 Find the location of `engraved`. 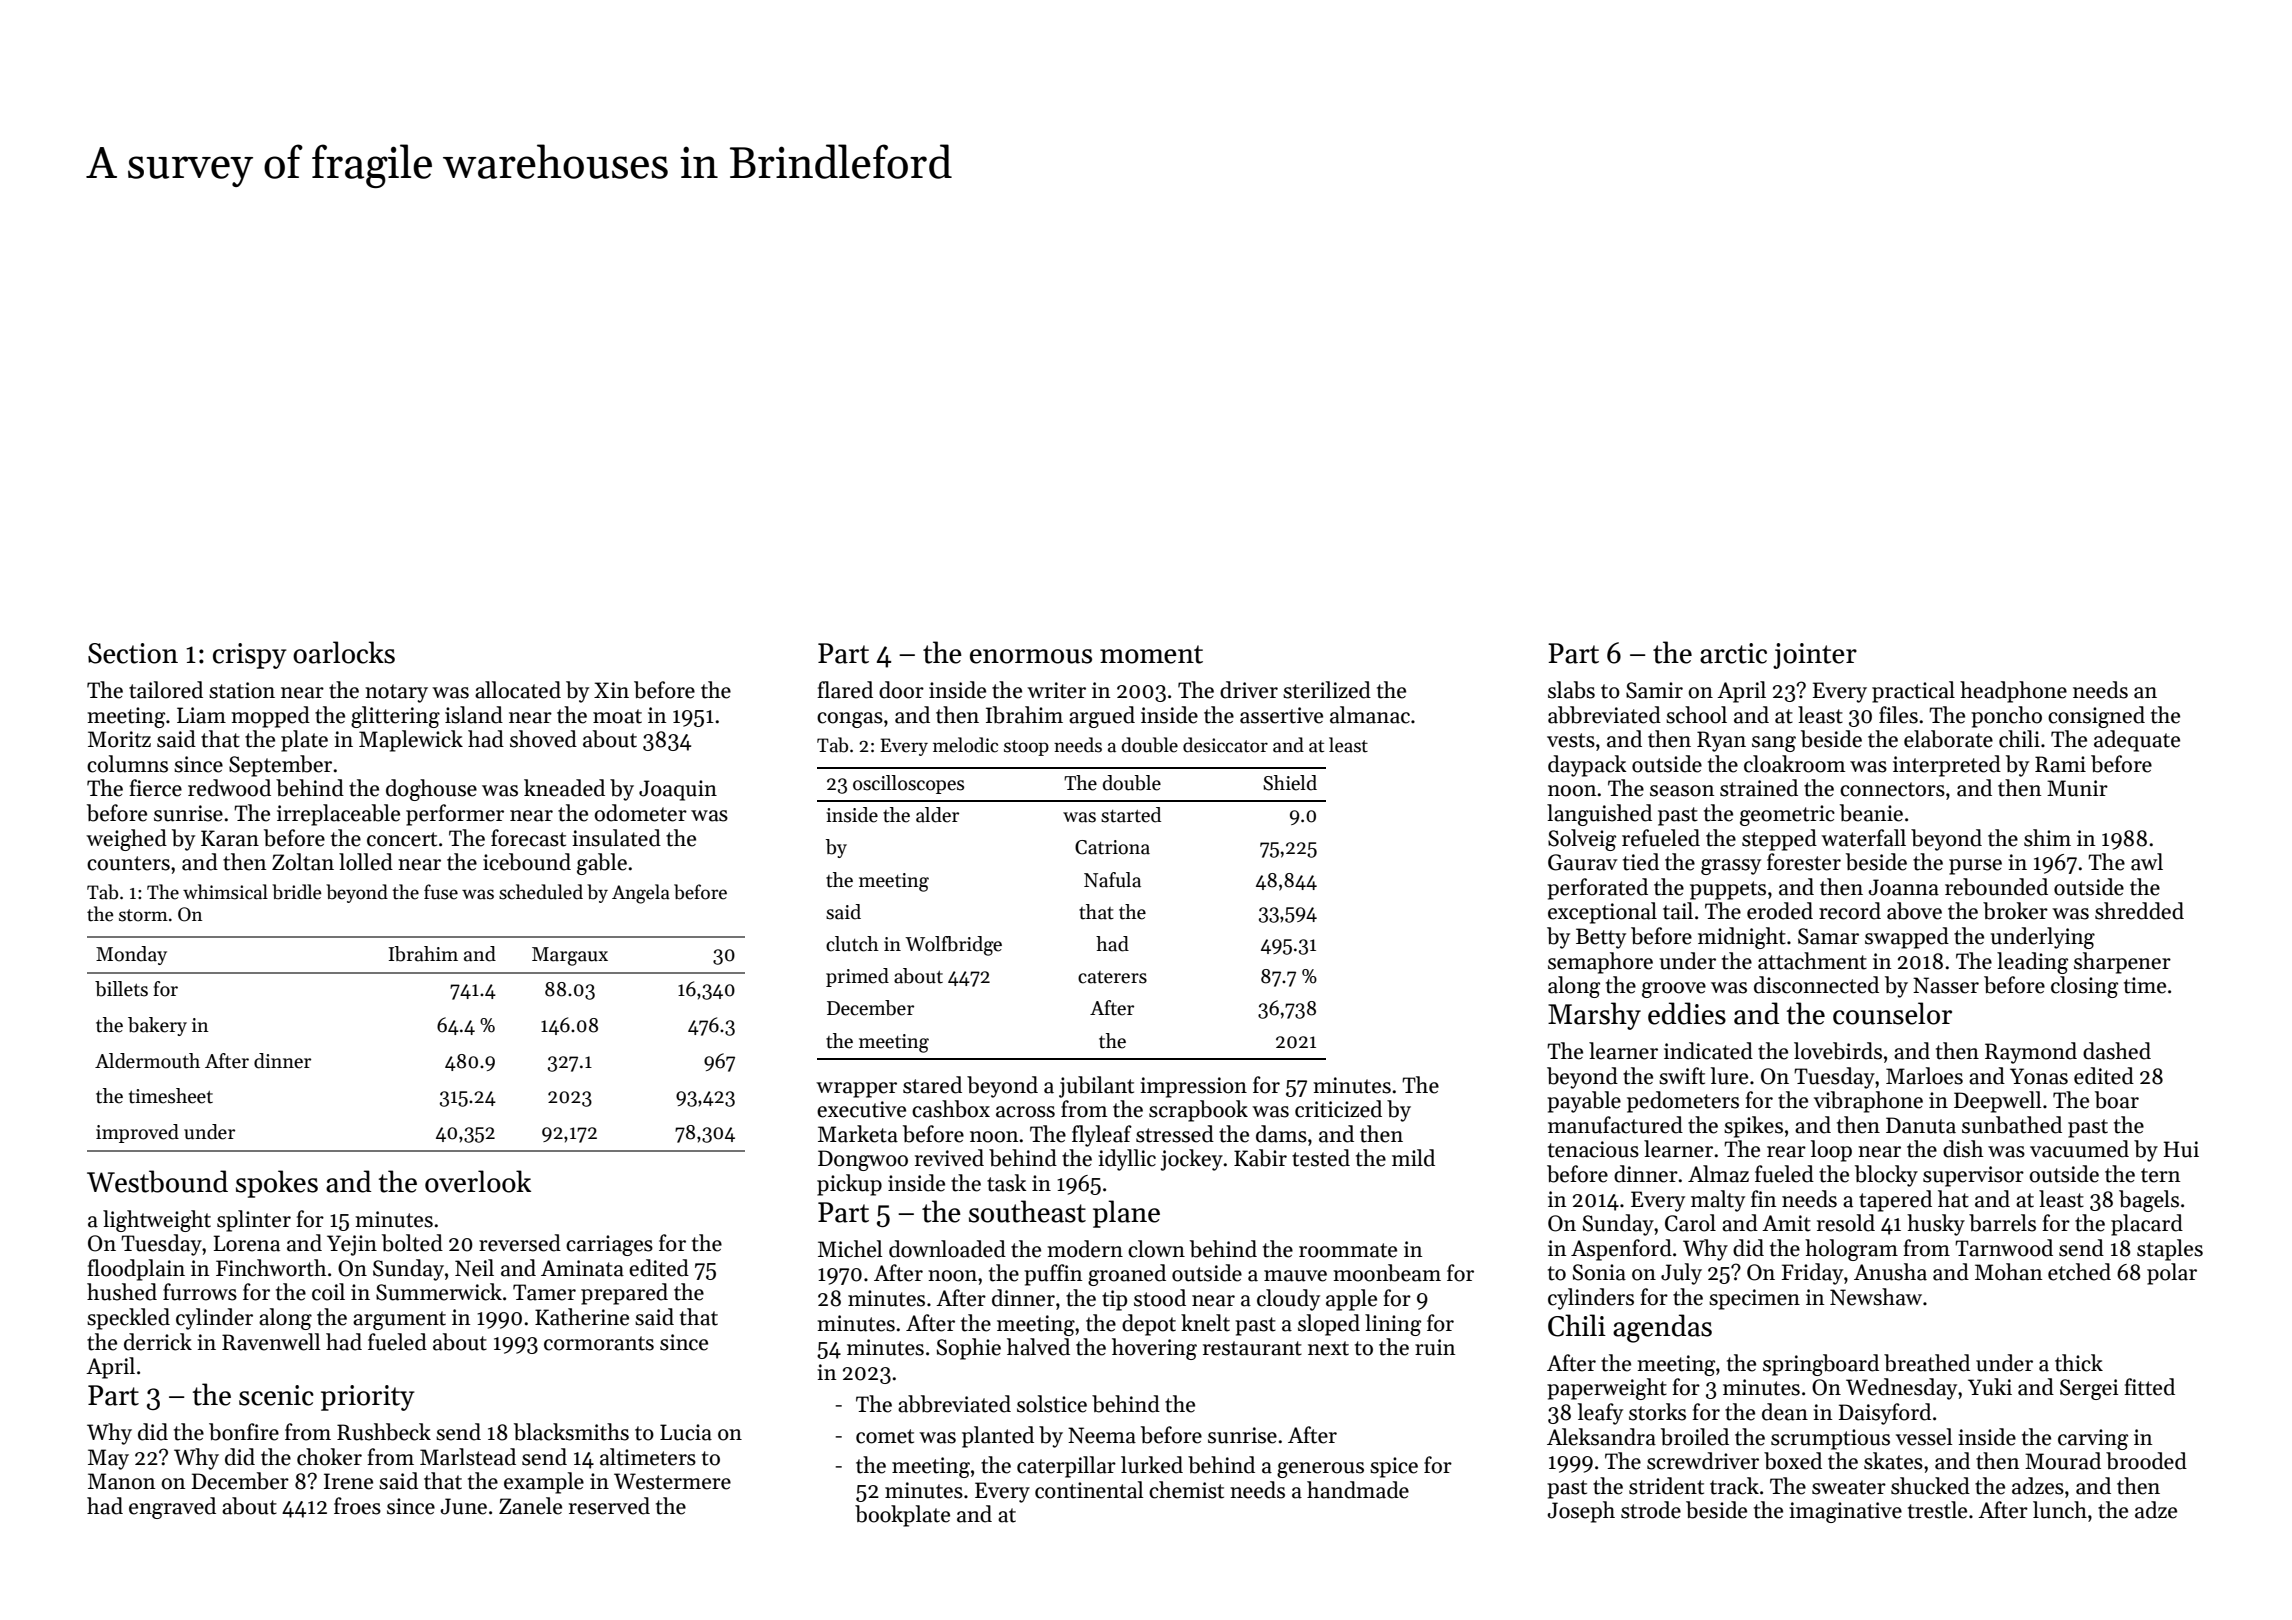

engraved is located at coordinates (172, 1508).
